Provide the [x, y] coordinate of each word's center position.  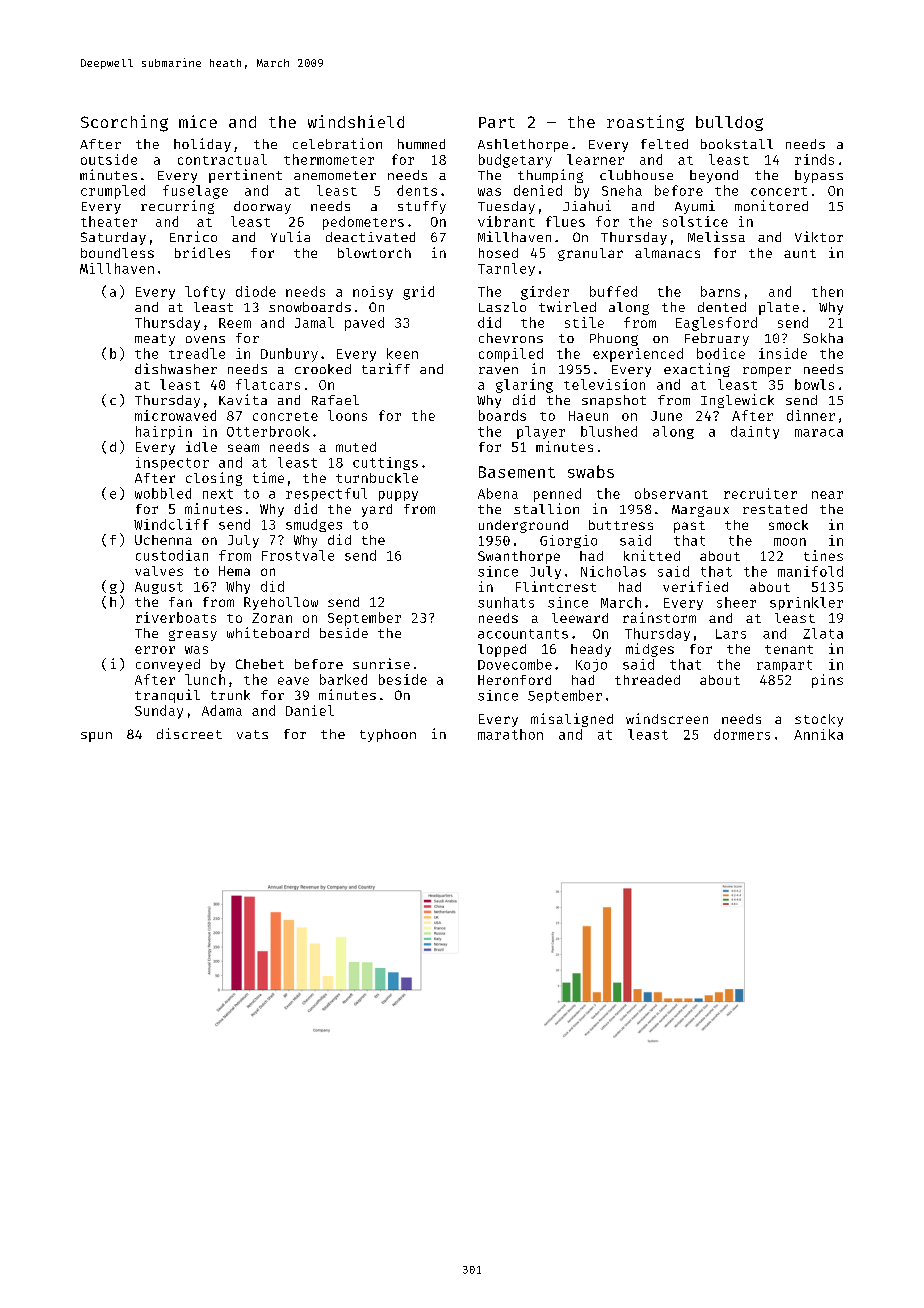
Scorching [124, 123]
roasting [645, 123]
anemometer [335, 175]
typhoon [388, 735]
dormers [742, 734]
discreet [189, 733]
